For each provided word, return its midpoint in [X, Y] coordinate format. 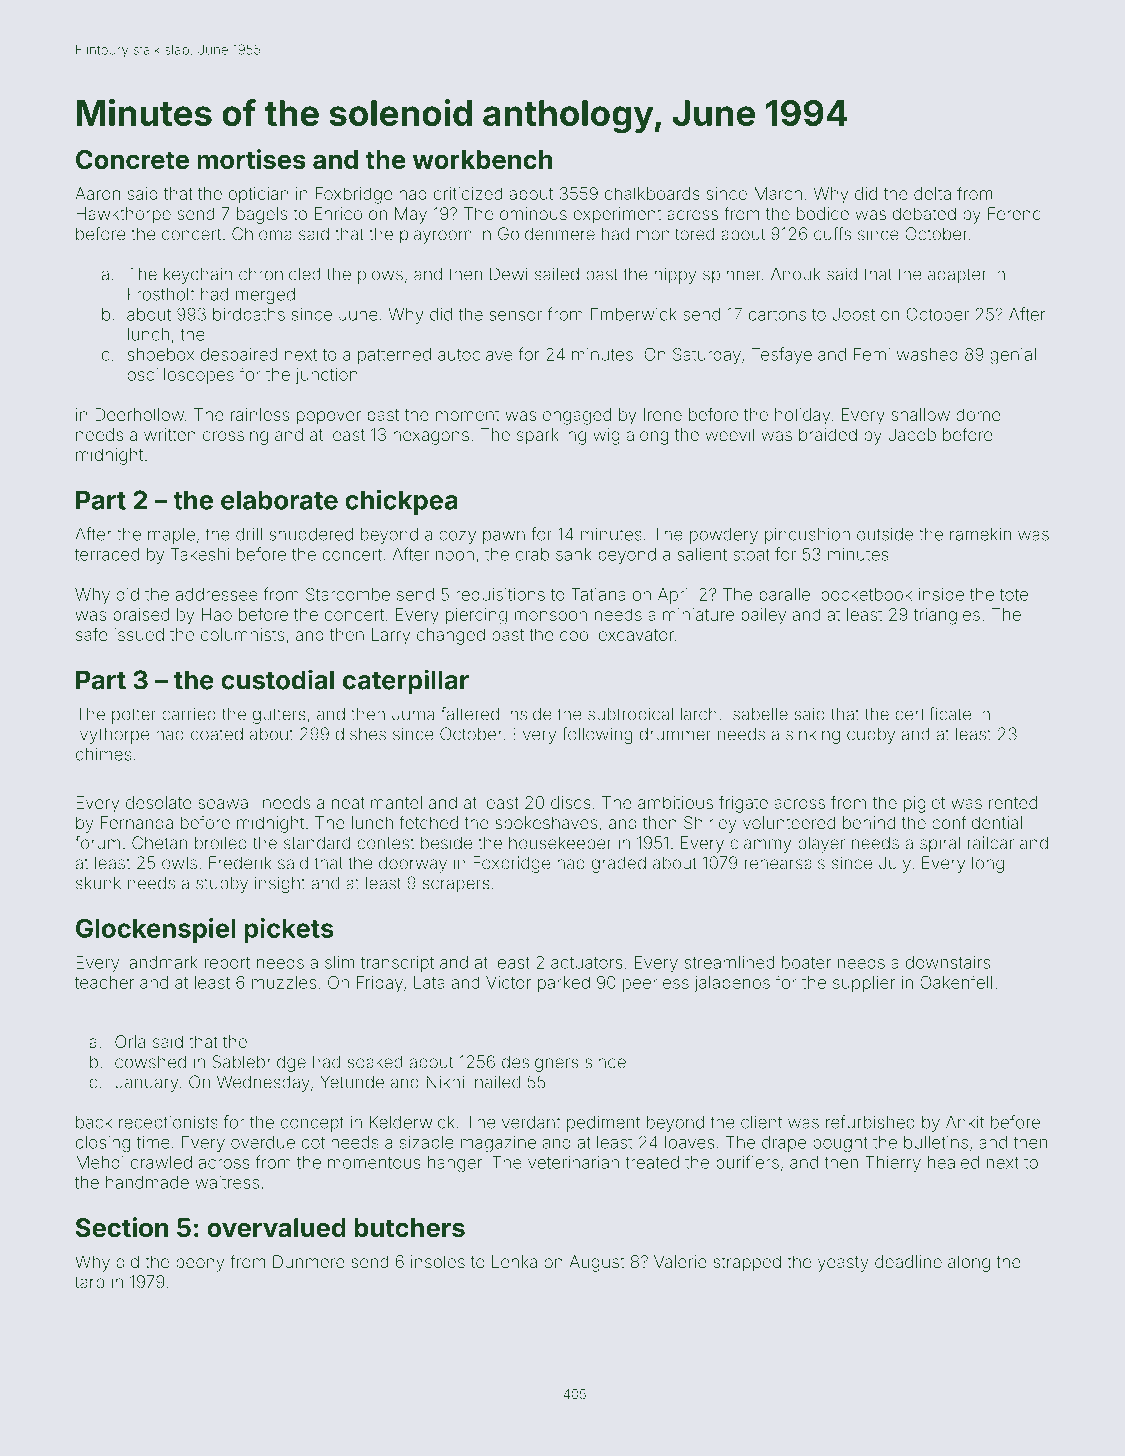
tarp [90, 1284]
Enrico [338, 213]
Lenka [514, 1261]
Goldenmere [546, 234]
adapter [957, 276]
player [821, 844]
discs [571, 802]
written [170, 434]
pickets [289, 930]
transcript [397, 964]
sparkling [551, 436]
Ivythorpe [112, 735]
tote [1014, 595]
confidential [977, 822]
